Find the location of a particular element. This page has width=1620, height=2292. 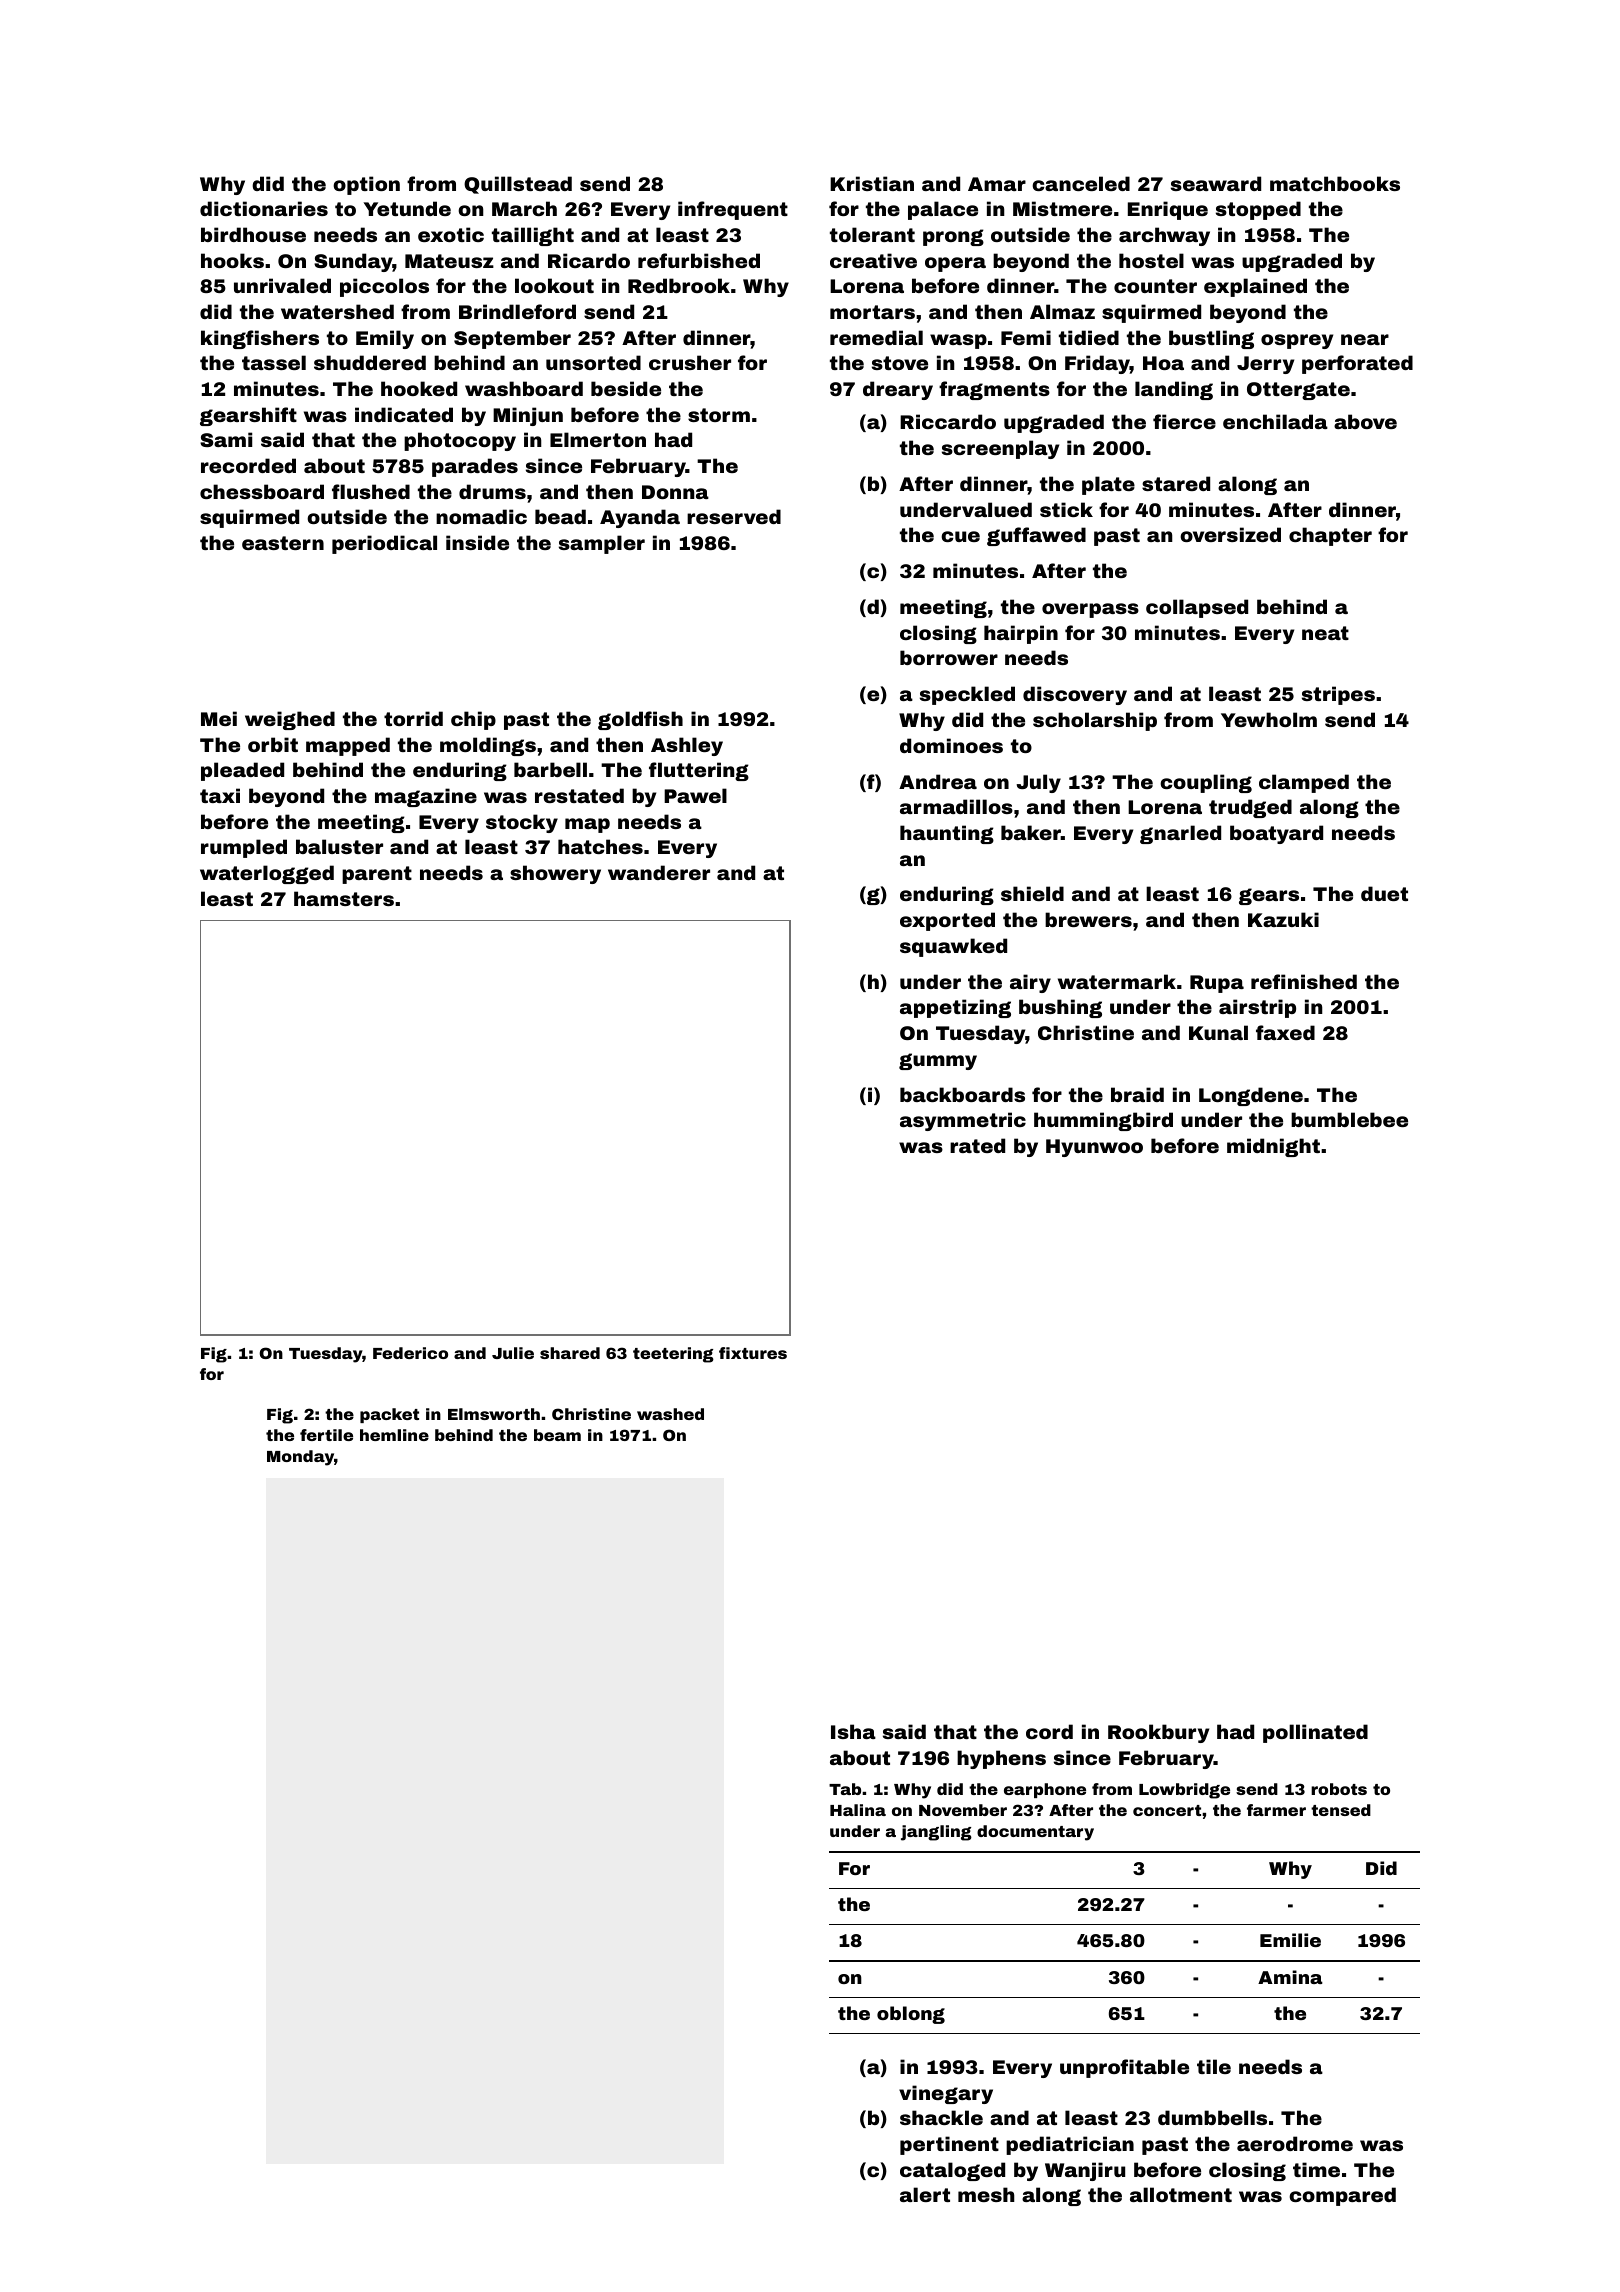

fixtures is located at coordinates (753, 1353).
